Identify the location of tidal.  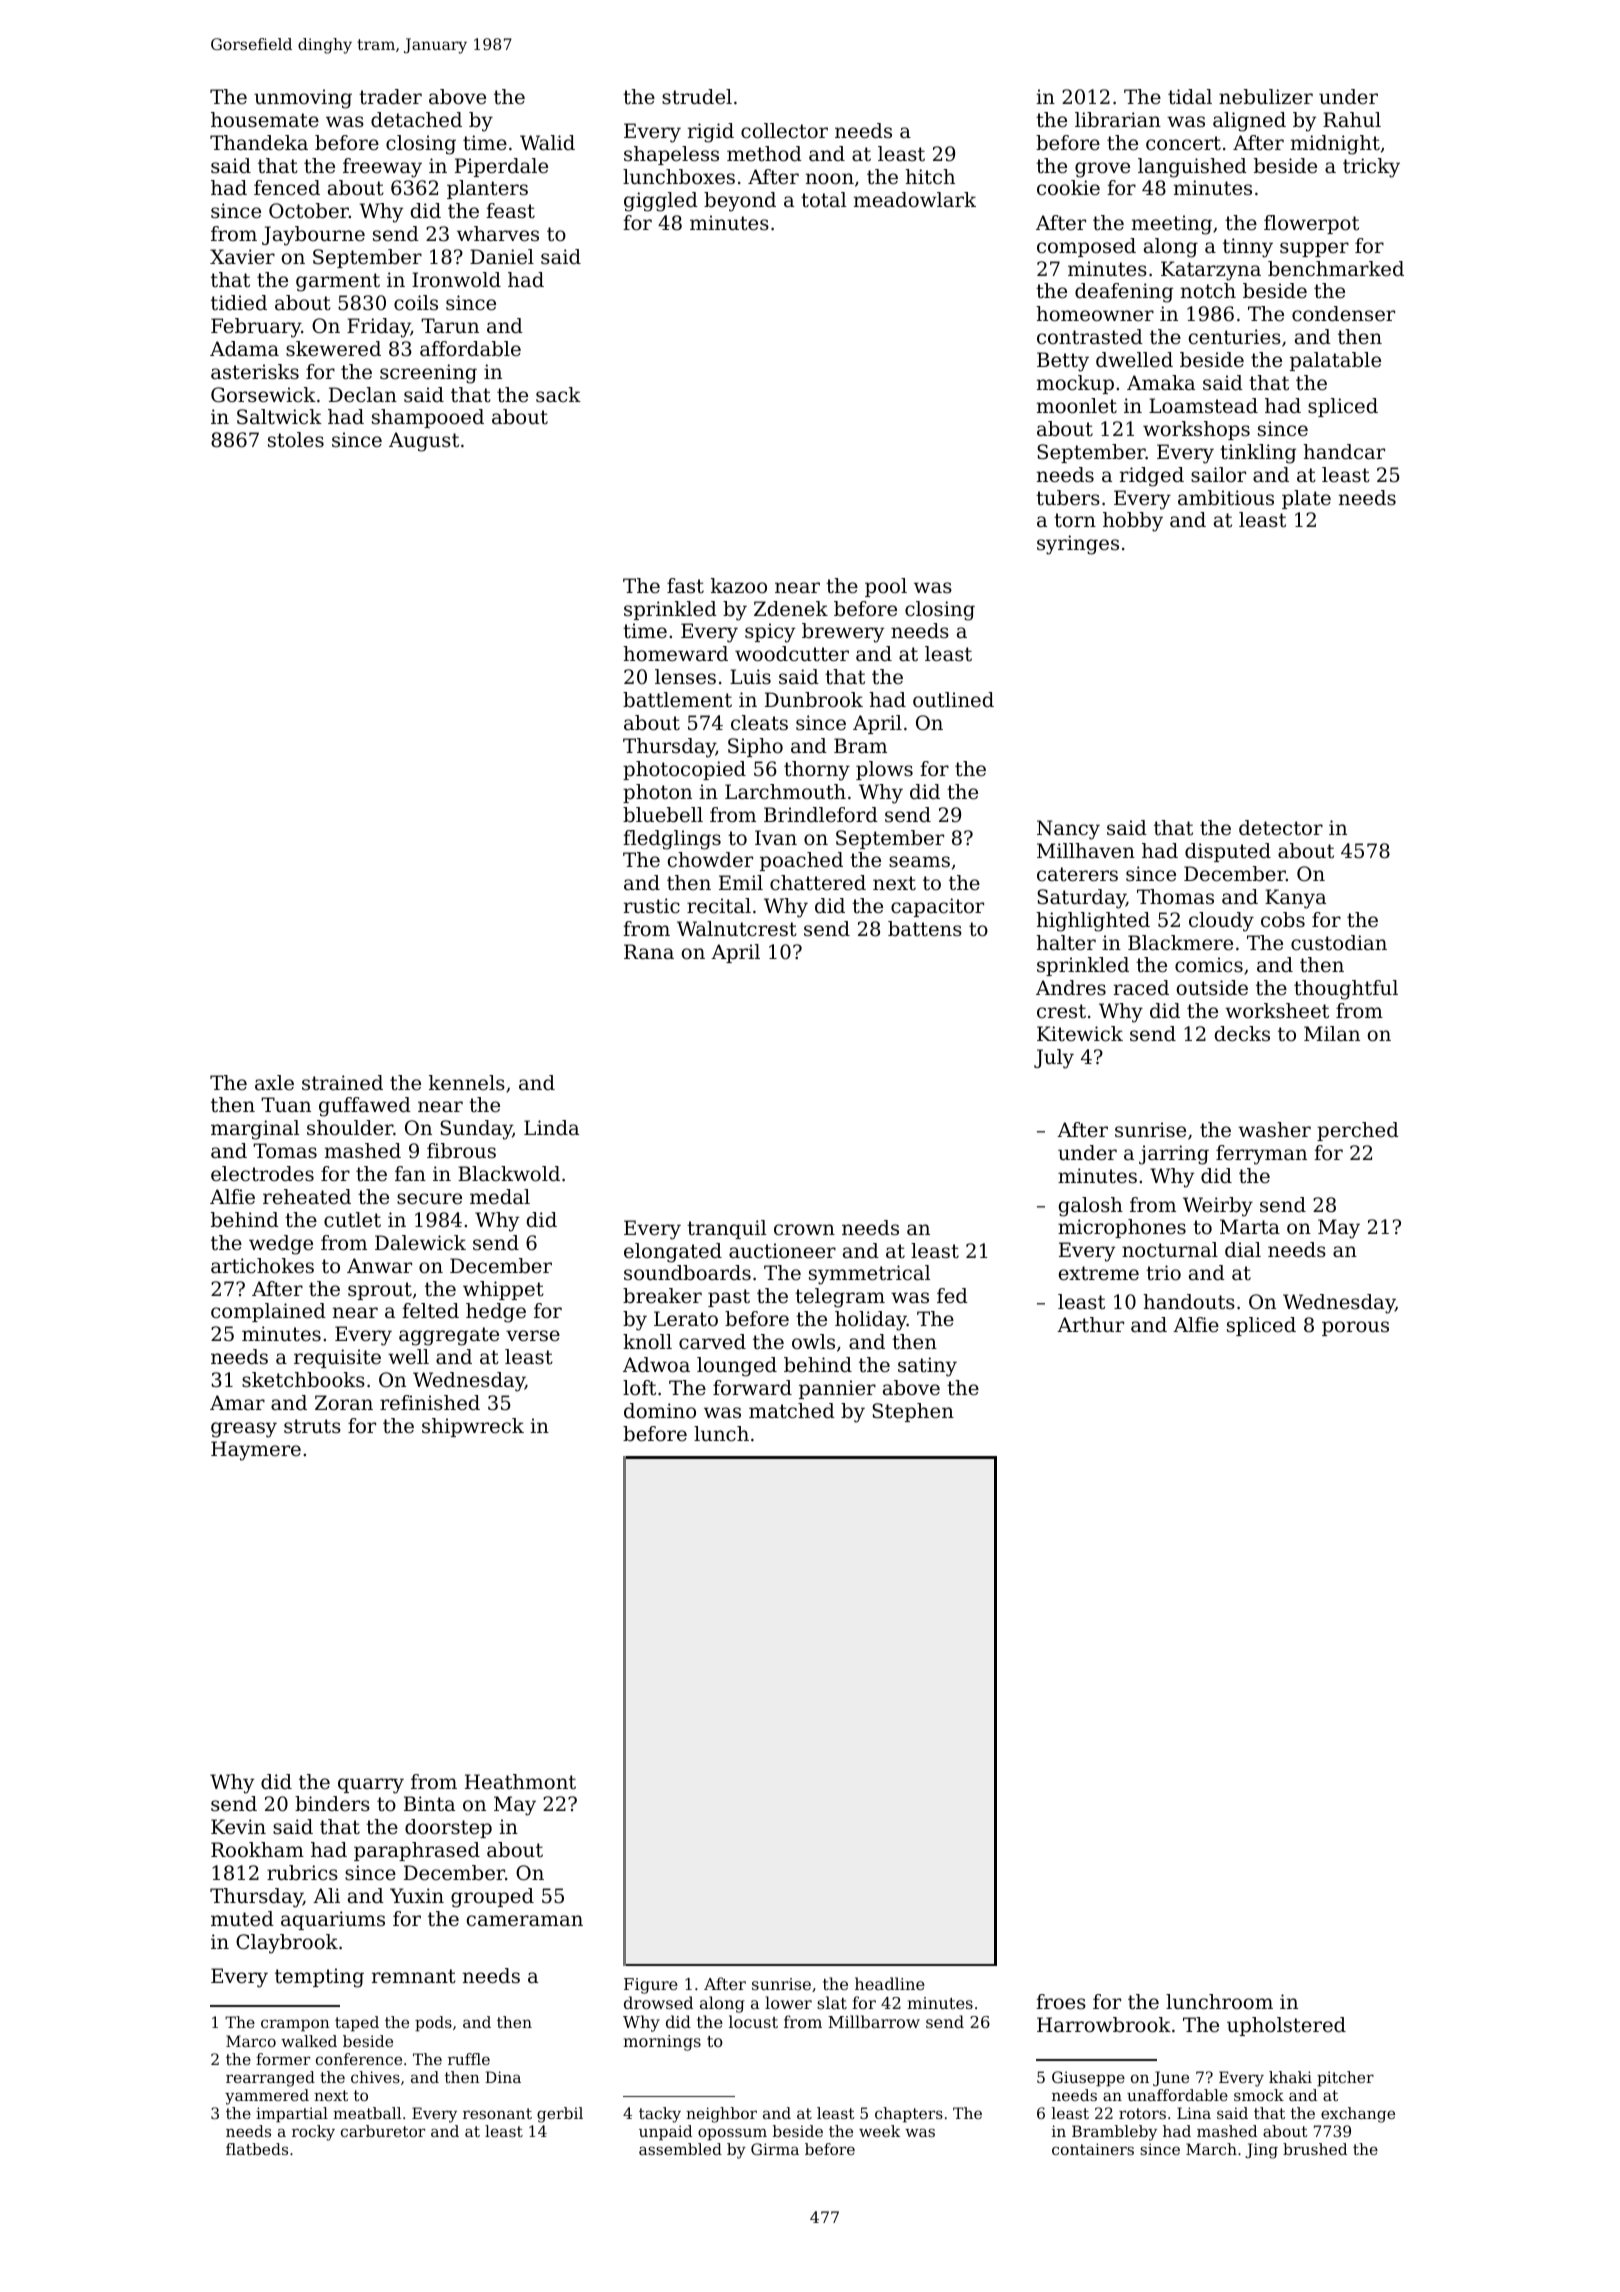
(1190, 97).
